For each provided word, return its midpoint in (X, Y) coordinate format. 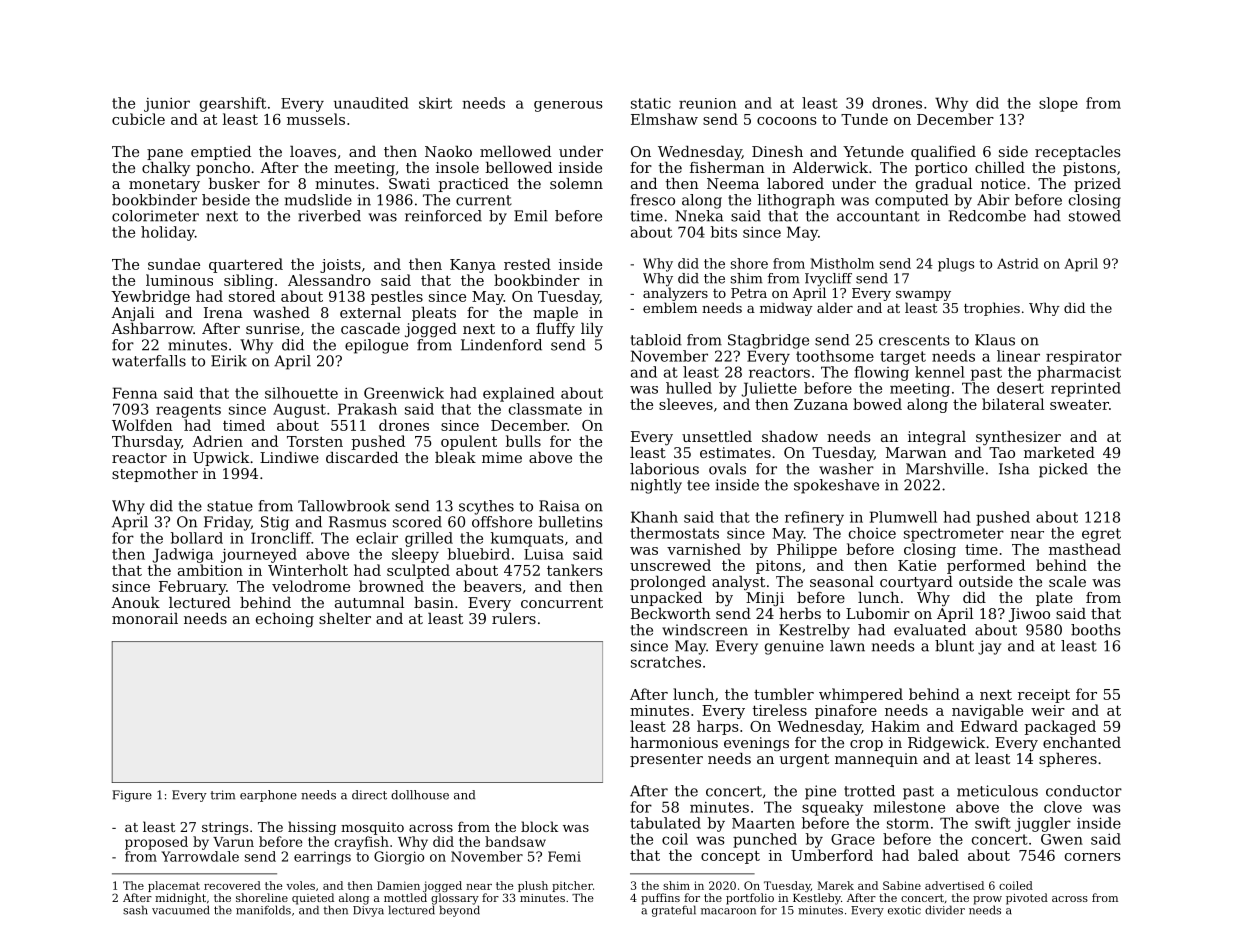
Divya (368, 911)
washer (846, 469)
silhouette (301, 393)
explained (519, 394)
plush (533, 886)
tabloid (656, 340)
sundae (174, 264)
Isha (1014, 469)
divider (945, 910)
